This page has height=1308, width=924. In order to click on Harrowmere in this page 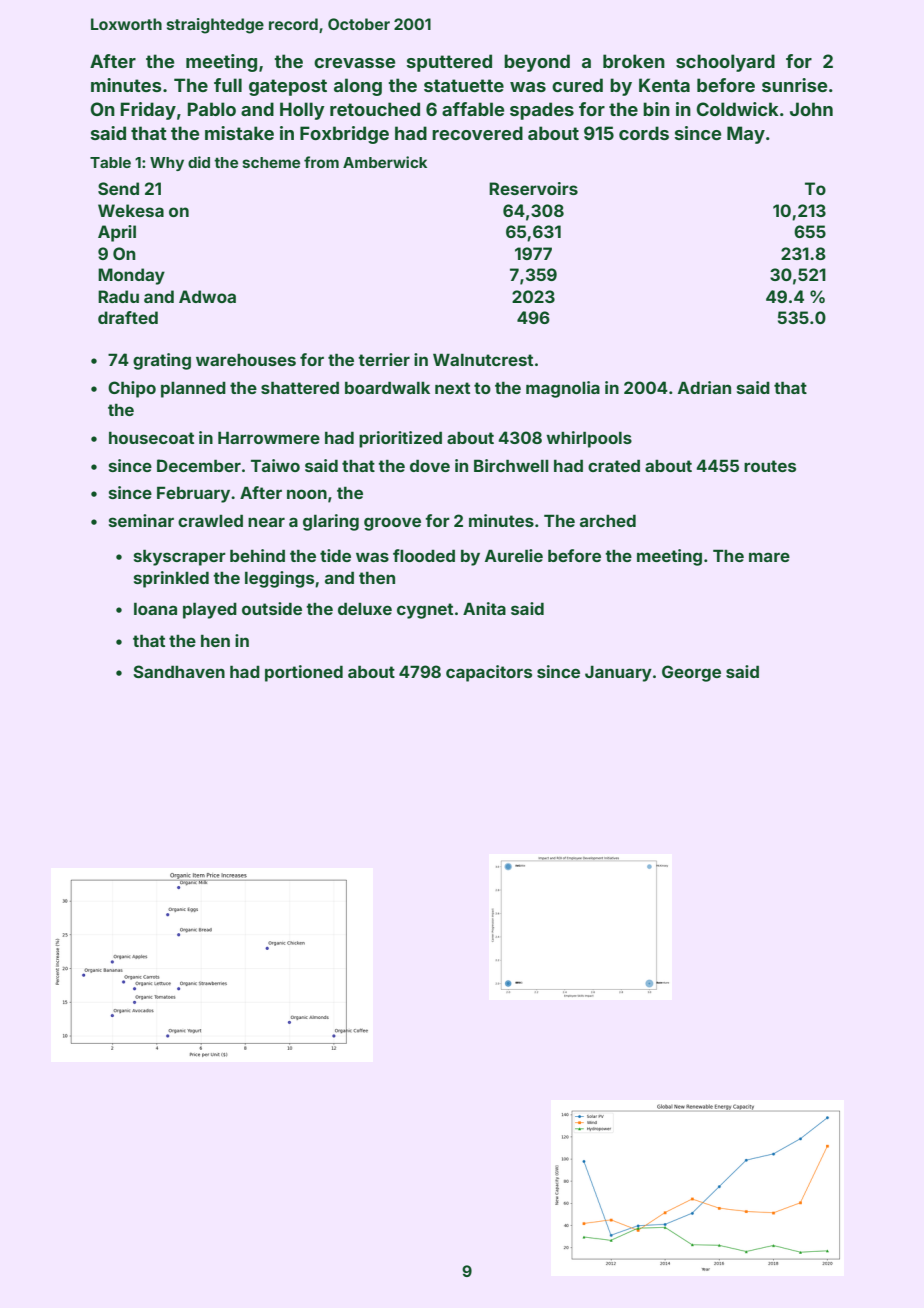, I will do `click(269, 437)`.
